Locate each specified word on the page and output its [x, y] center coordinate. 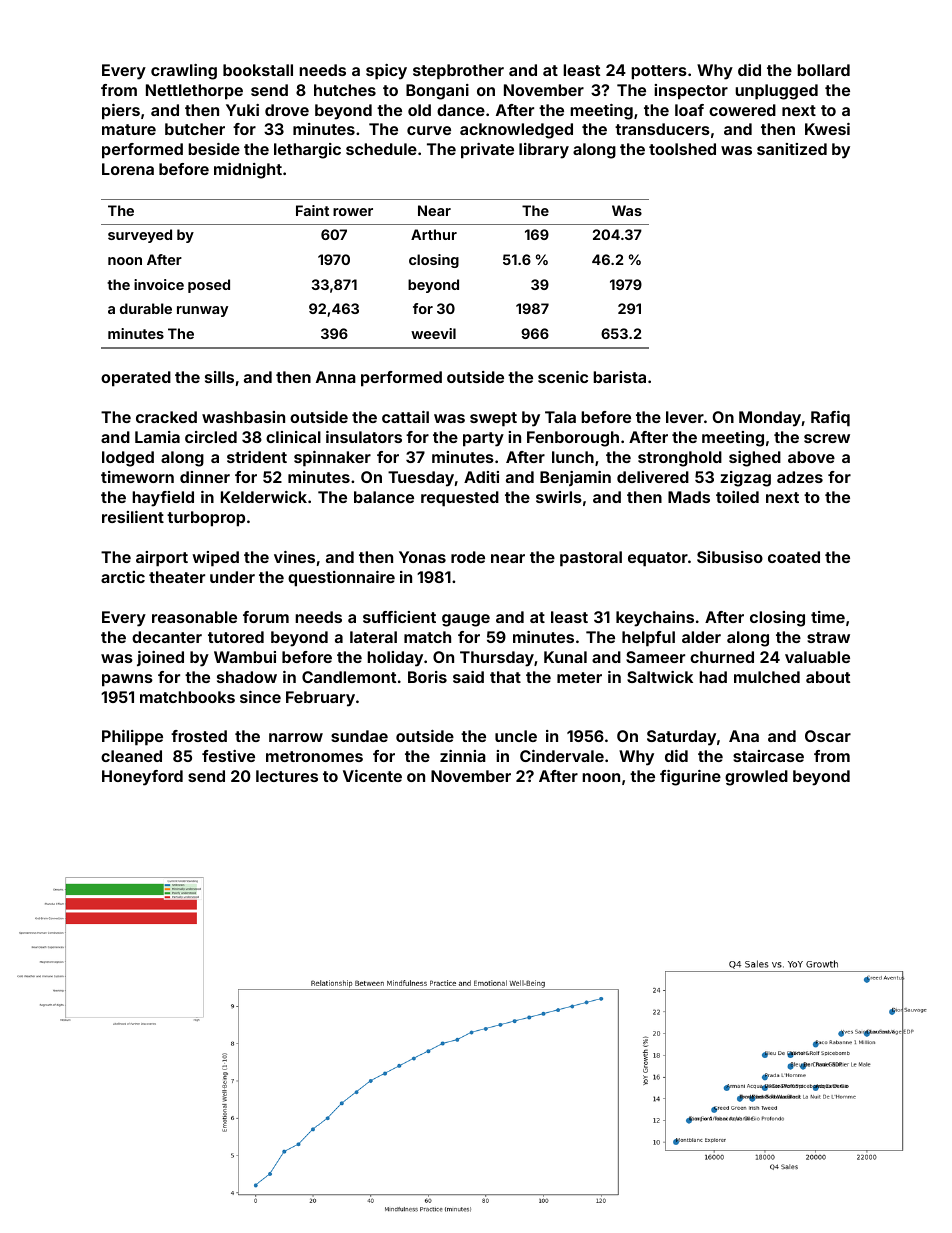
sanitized [792, 149]
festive [228, 756]
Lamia [157, 437]
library [544, 151]
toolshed [682, 149]
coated [794, 557]
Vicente [372, 776]
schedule [381, 149]
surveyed [140, 236]
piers [121, 112]
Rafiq [830, 419]
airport [162, 559]
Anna [336, 377]
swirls [559, 497]
